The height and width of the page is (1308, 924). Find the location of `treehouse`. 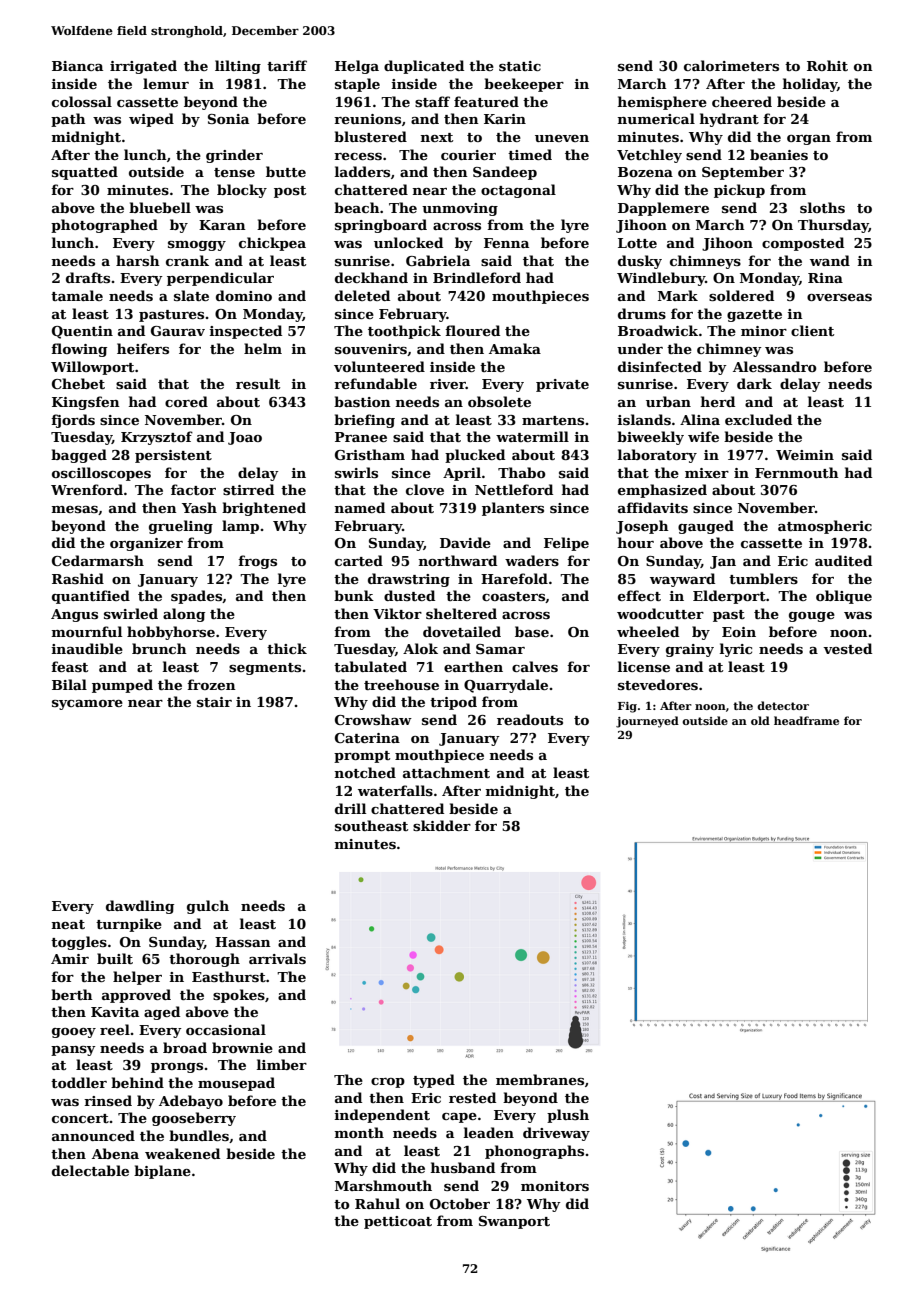

treehouse is located at coordinates (401, 684).
